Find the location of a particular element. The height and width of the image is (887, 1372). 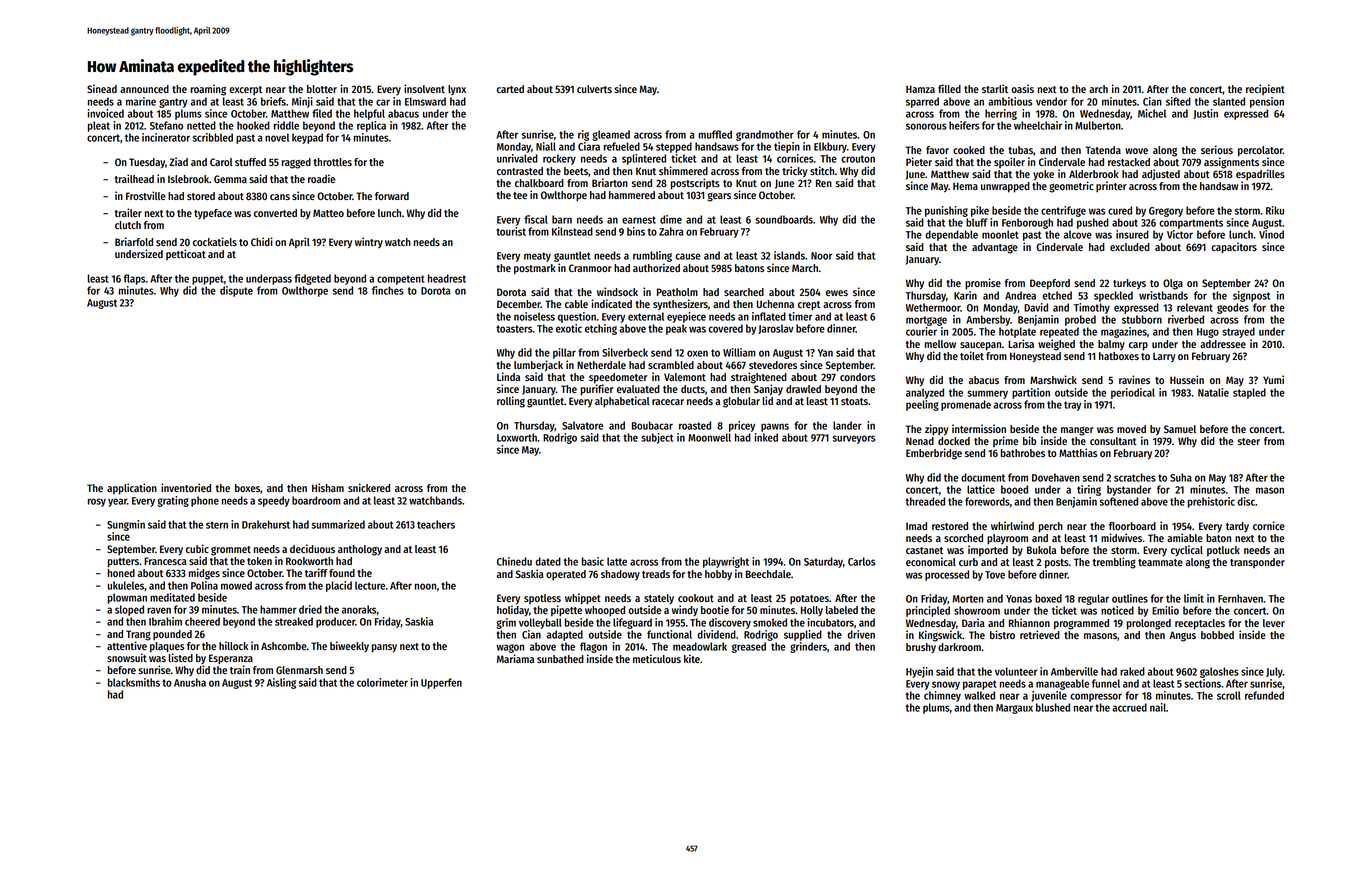

gears is located at coordinates (719, 197).
